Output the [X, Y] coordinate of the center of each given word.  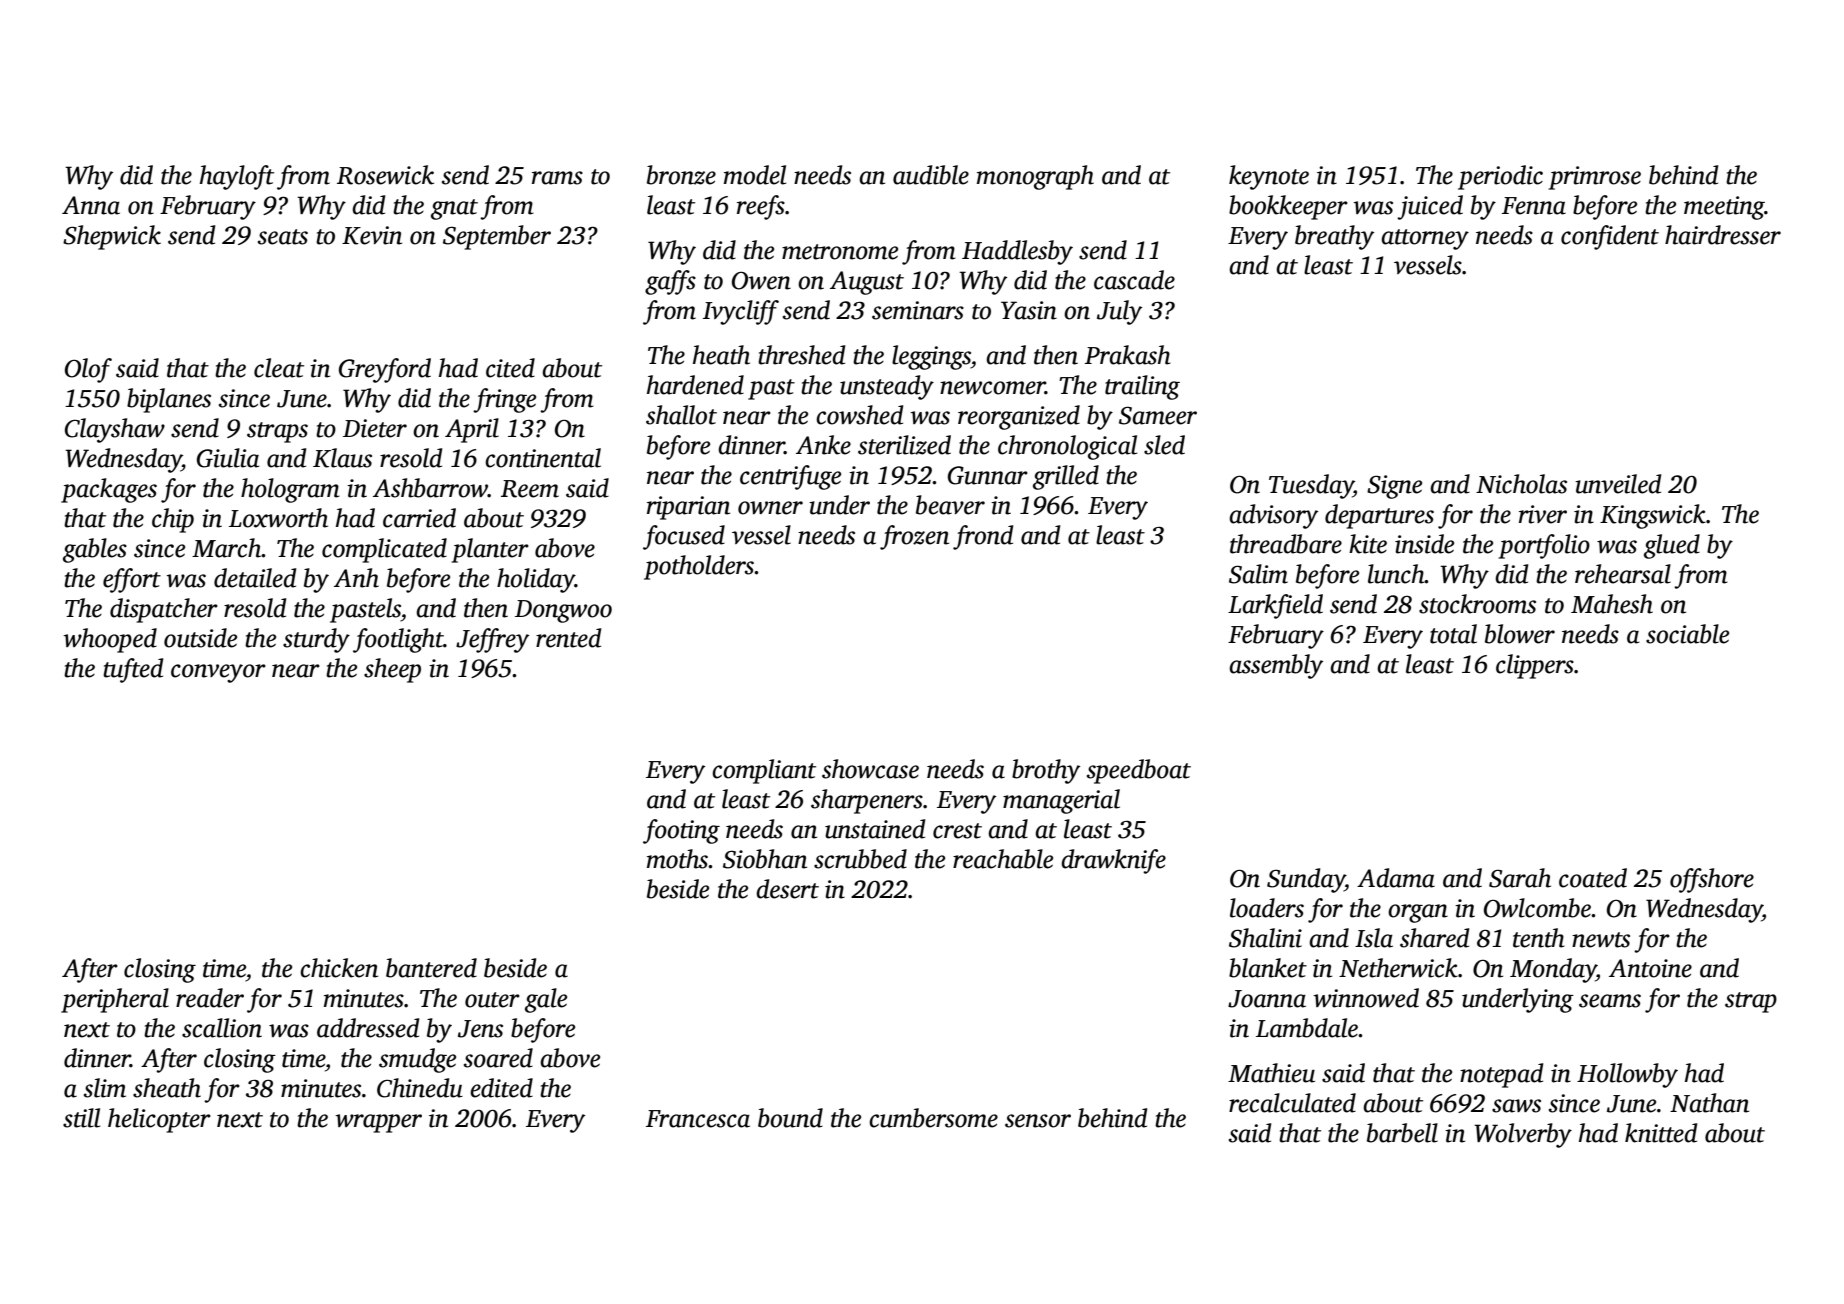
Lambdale [1307, 1028]
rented [568, 638]
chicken [339, 968]
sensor [1038, 1121]
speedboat [1139, 771]
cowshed [859, 415]
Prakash [1128, 355]
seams [1610, 1001]
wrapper [378, 1123]
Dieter [375, 428]
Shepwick [112, 237]
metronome [840, 252]
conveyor [218, 673]
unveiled [1618, 484]
